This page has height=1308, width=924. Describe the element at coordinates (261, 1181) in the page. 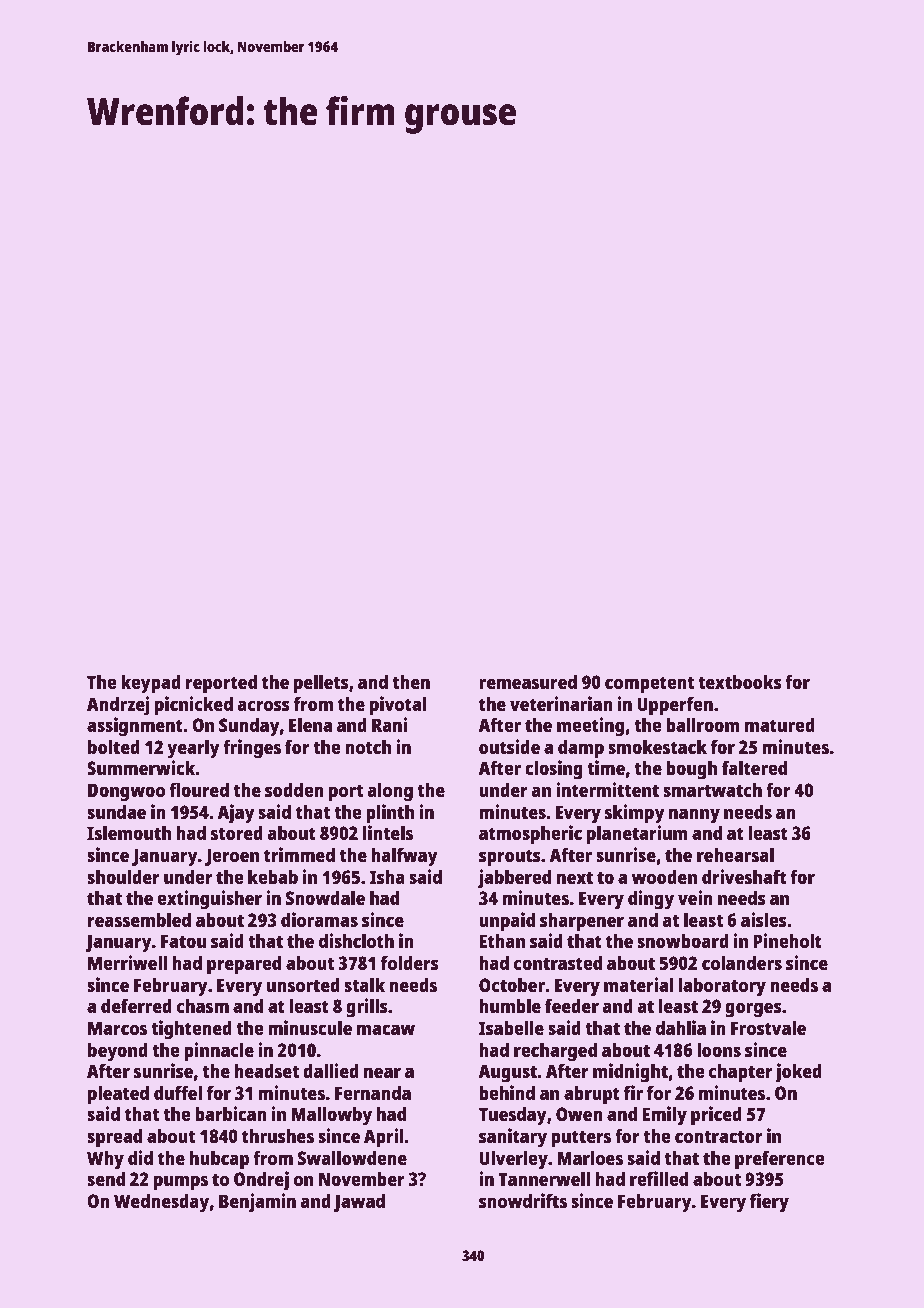

I see `Ondrej` at that location.
